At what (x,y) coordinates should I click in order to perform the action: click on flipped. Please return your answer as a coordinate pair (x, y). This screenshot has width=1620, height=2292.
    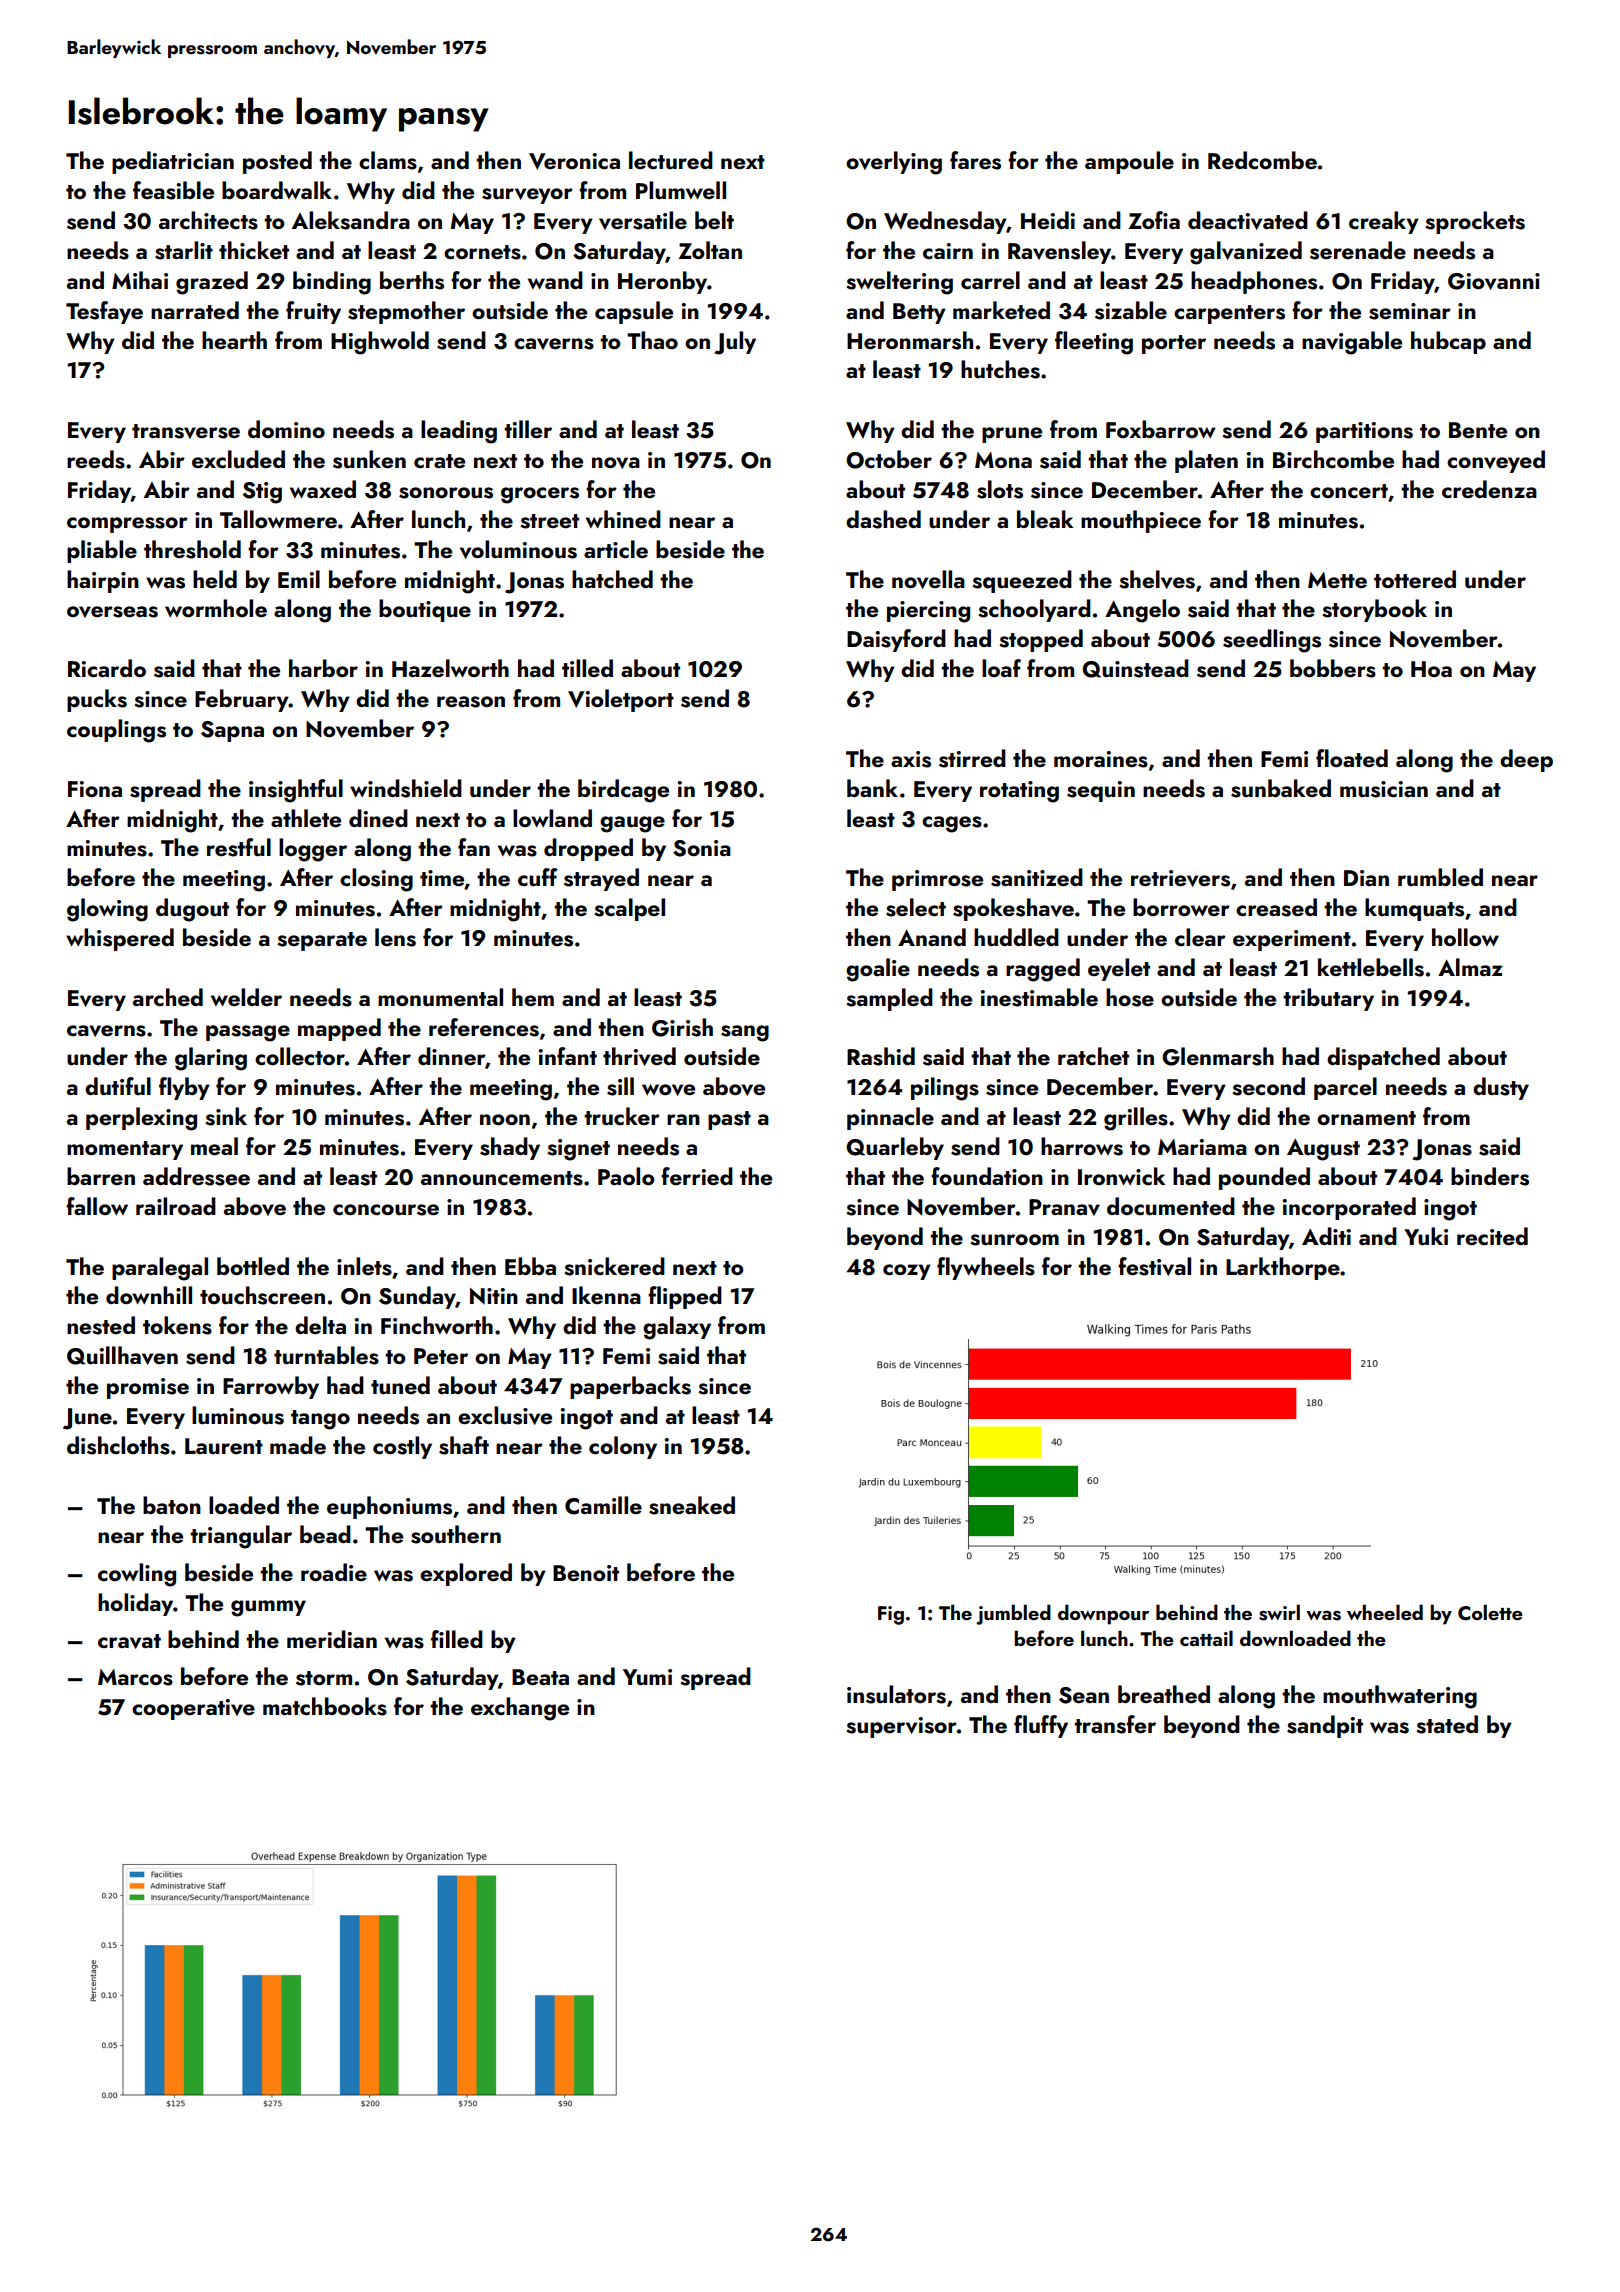
    Looking at the image, I should click on (685, 1297).
